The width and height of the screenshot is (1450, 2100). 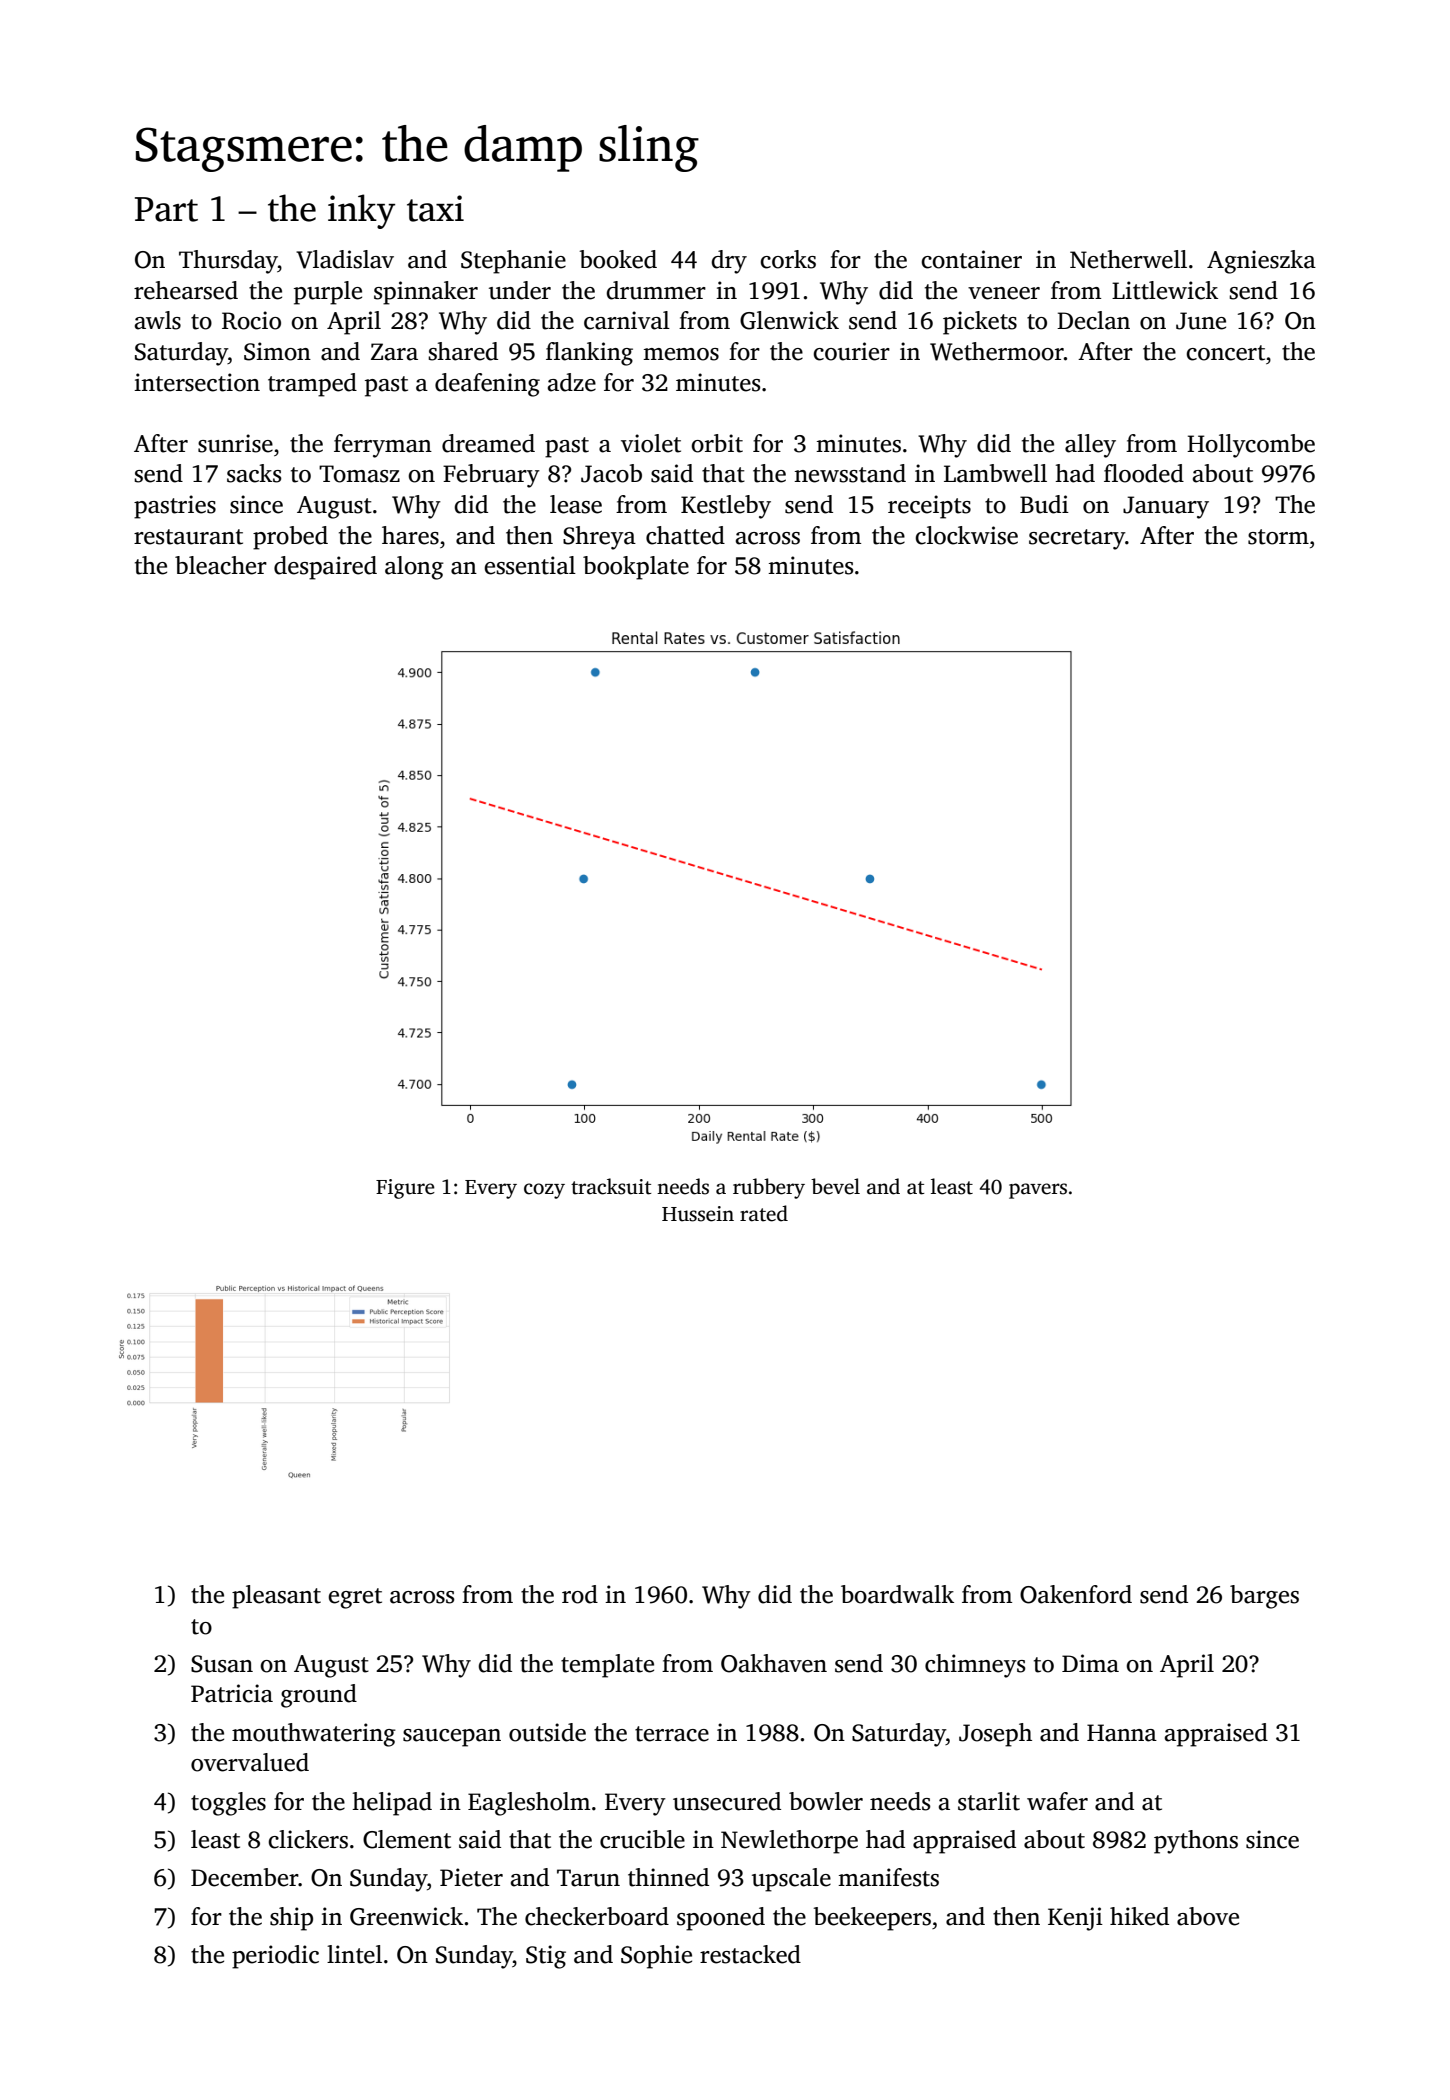 I want to click on corks, so click(x=788, y=259).
